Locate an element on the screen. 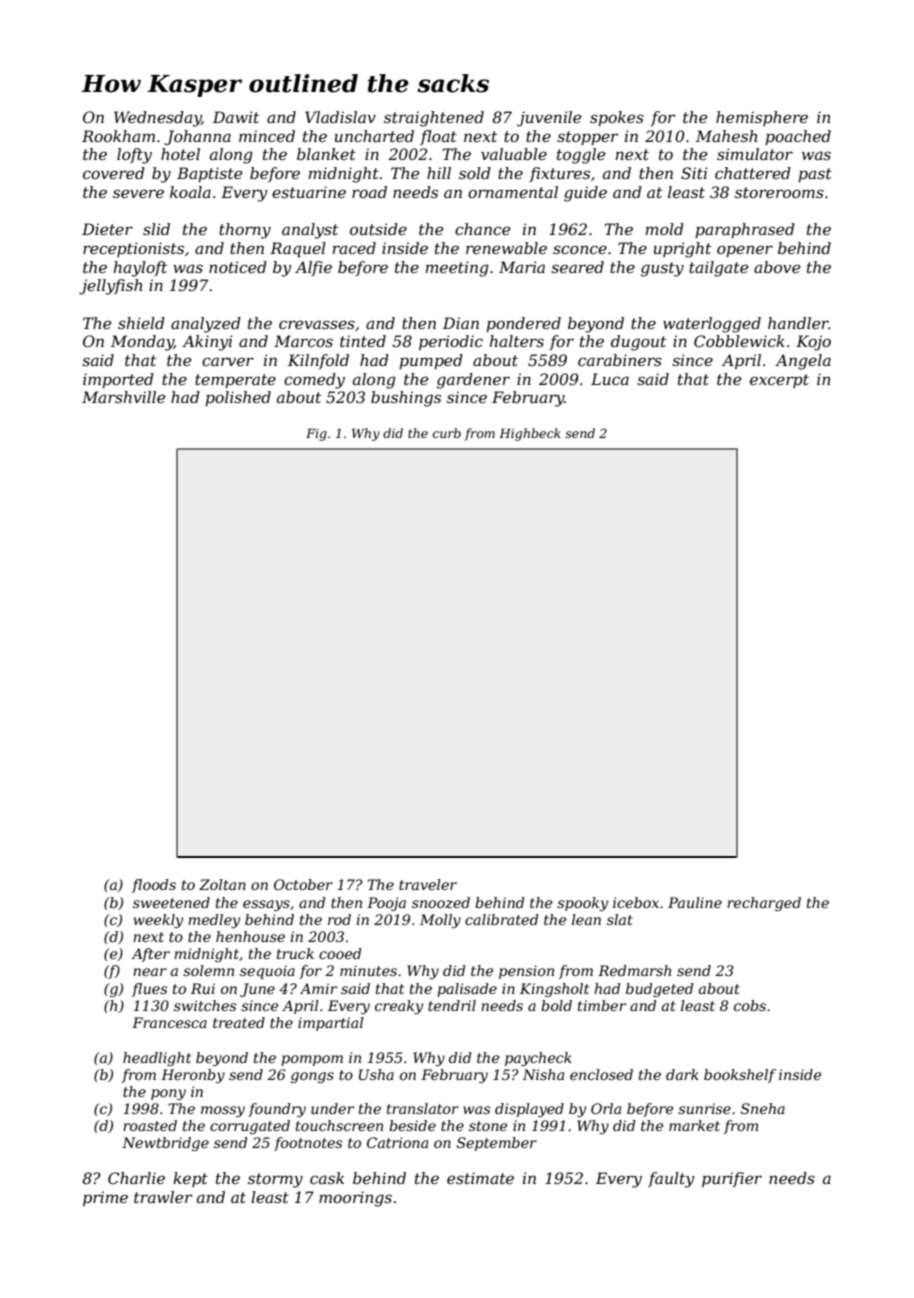 The width and height of the screenshot is (914, 1298). Fig is located at coordinates (316, 435).
